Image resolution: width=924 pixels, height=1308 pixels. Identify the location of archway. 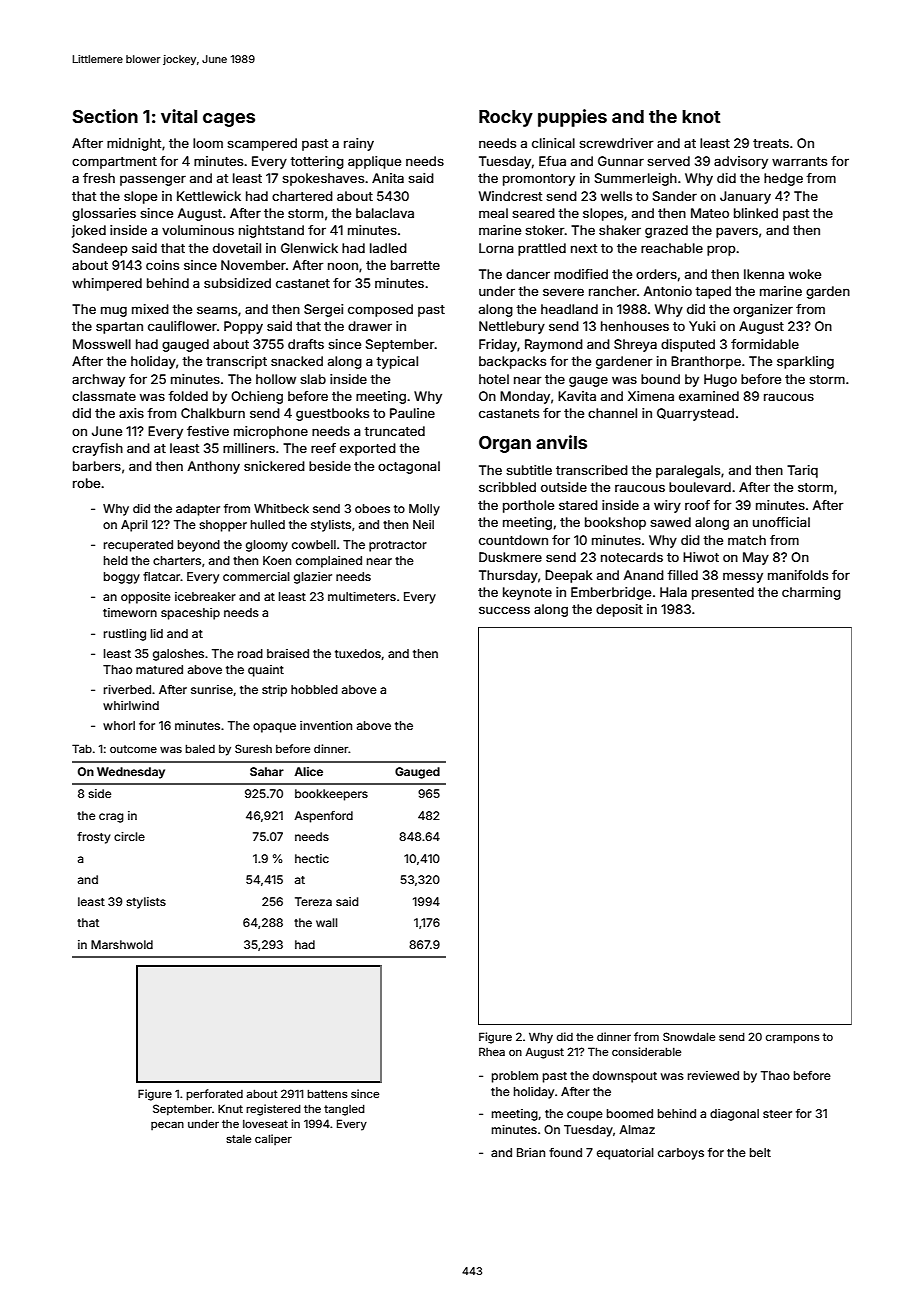
(98, 380).
